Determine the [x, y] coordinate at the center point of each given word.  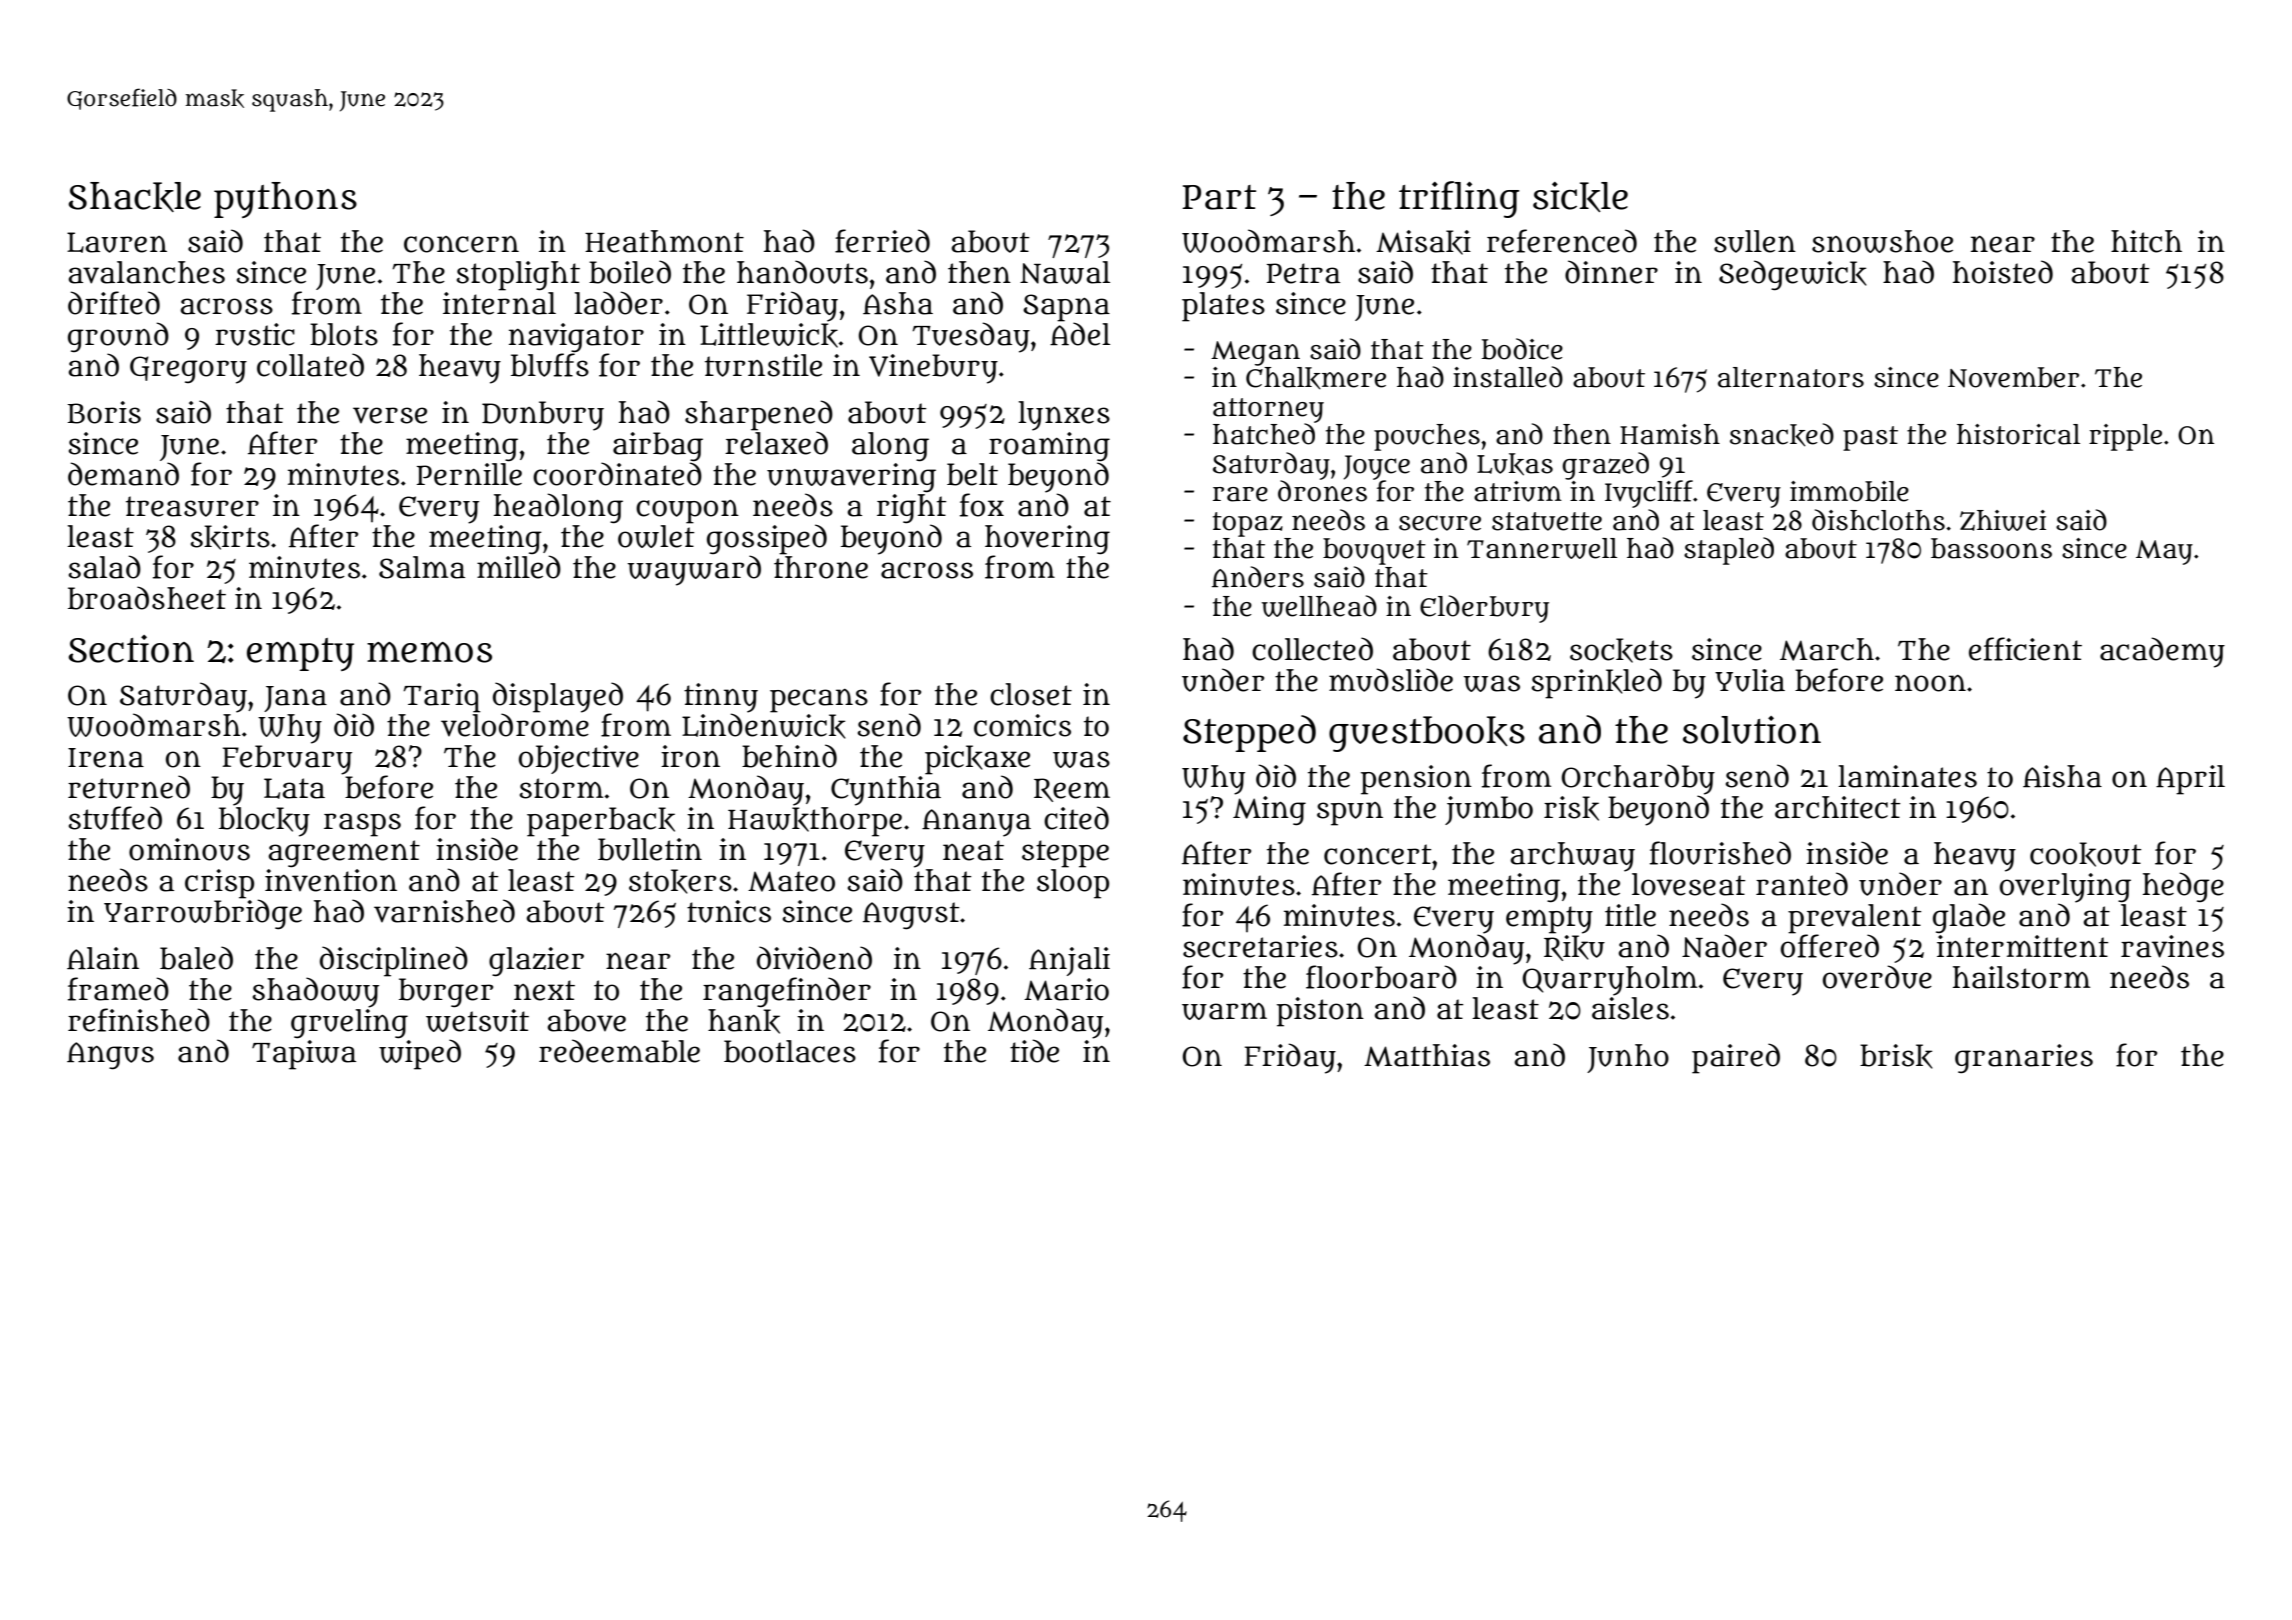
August [911, 916]
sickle [1580, 197]
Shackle [134, 197]
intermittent [2022, 946]
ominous [189, 849]
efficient [2025, 649]
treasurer [192, 506]
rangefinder [787, 992]
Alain [103, 958]
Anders [1258, 577]
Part [1219, 197]
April [2190, 780]
